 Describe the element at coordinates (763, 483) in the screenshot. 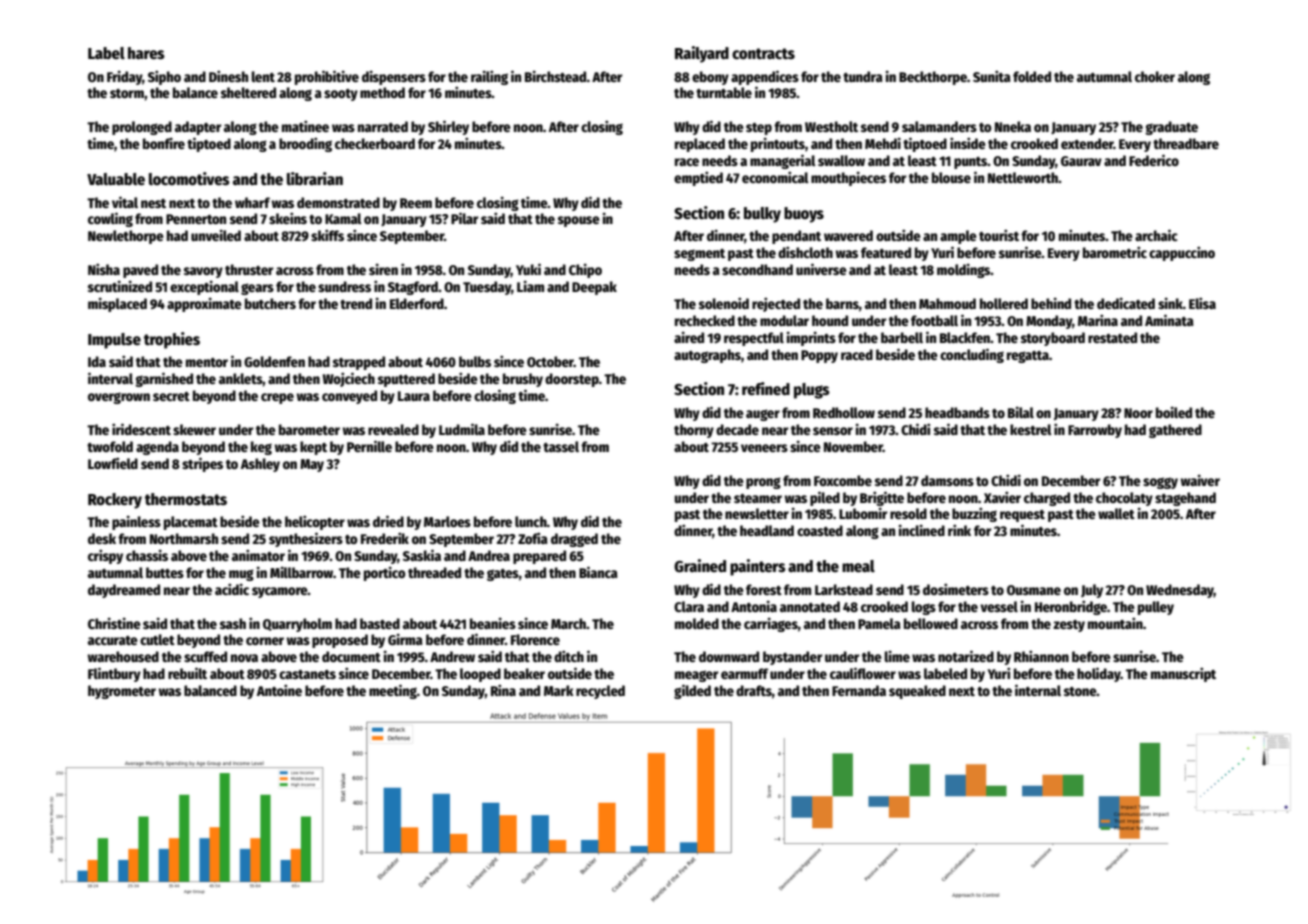

I see `prong` at that location.
